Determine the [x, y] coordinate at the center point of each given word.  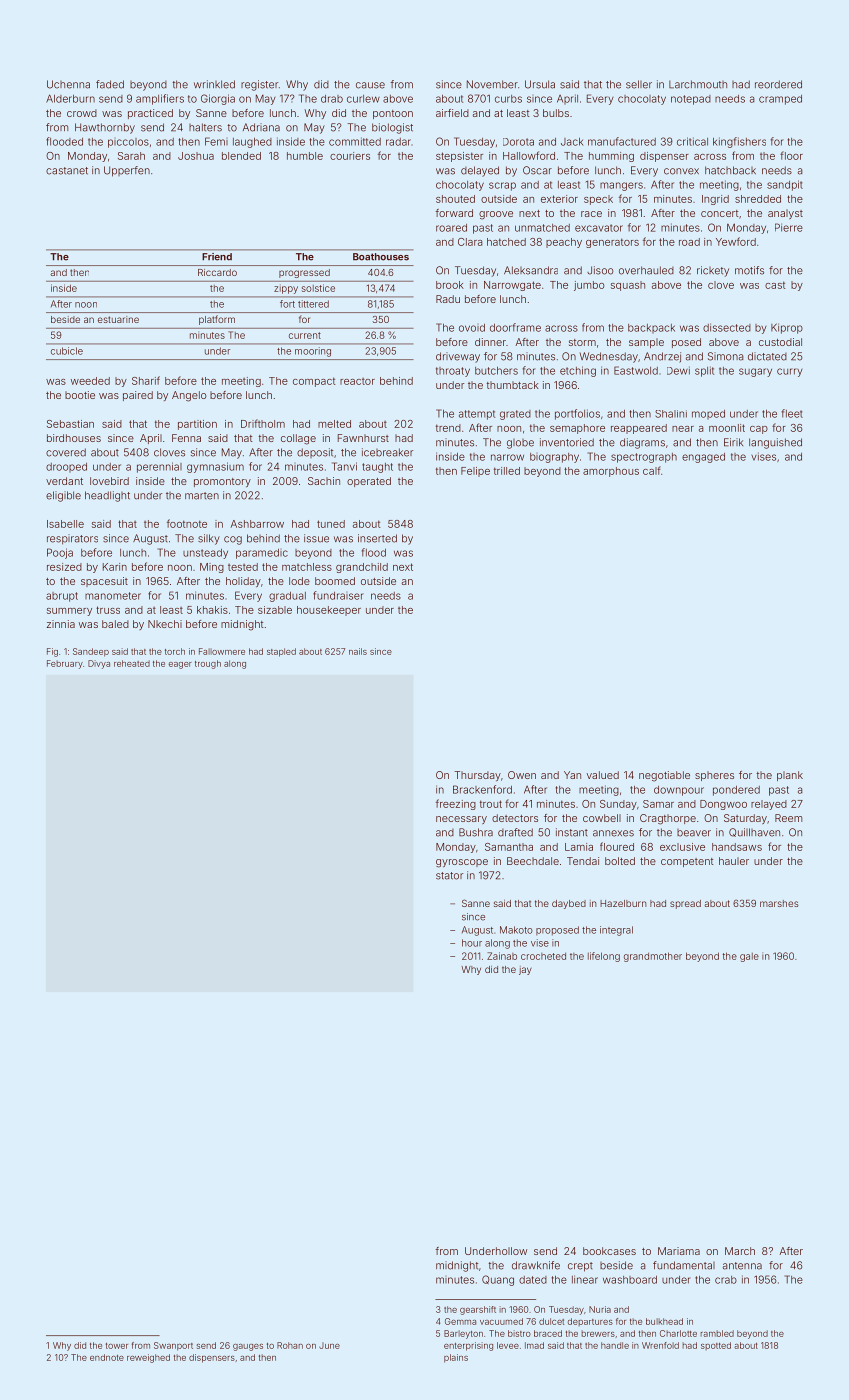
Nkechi [165, 624]
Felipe [475, 472]
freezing [456, 804]
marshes [779, 903]
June [329, 1345]
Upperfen [127, 171]
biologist [392, 128]
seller [639, 84]
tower [117, 1346]
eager [180, 665]
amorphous [611, 472]
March [740, 1251]
